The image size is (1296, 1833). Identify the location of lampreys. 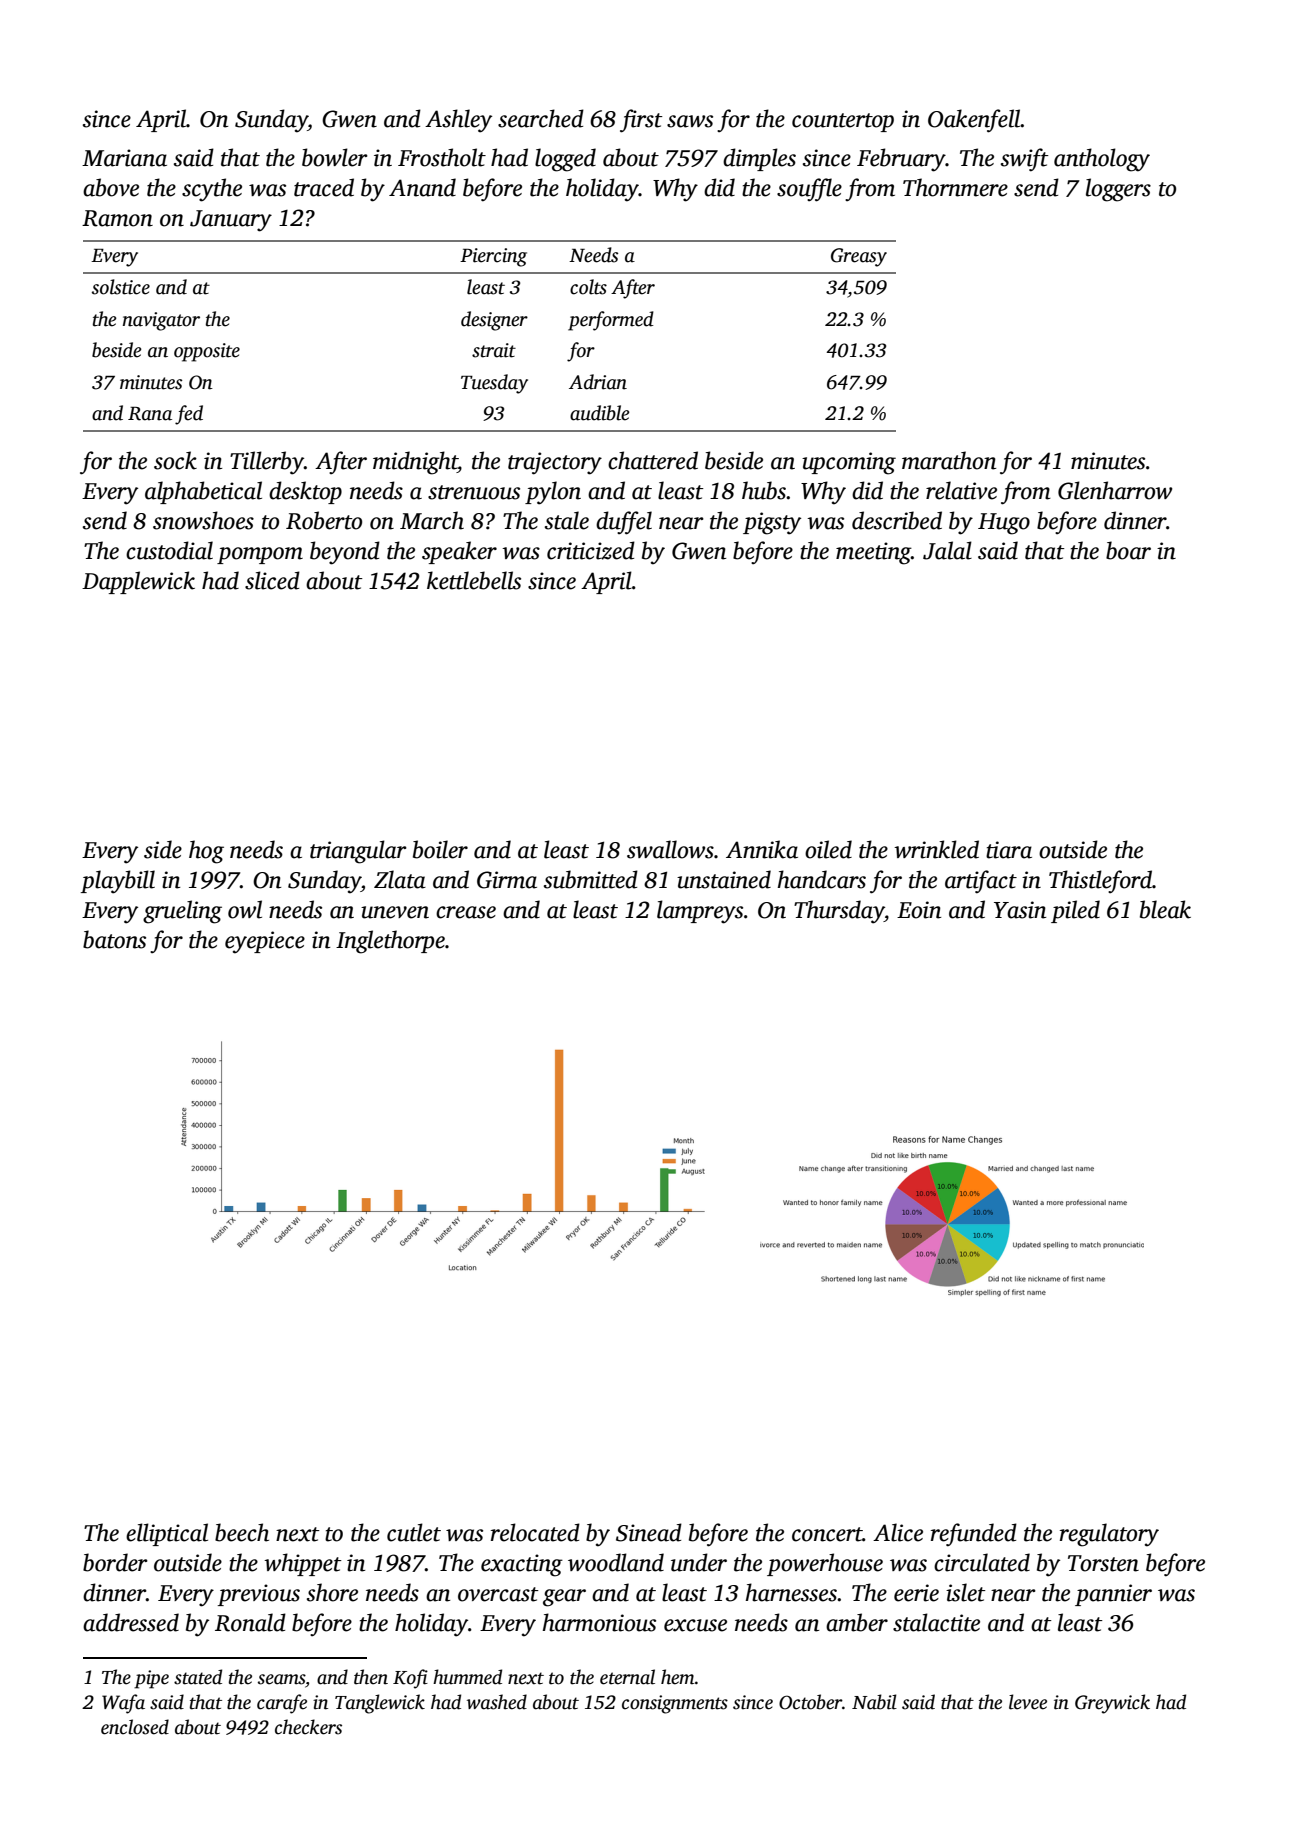
(700, 912).
